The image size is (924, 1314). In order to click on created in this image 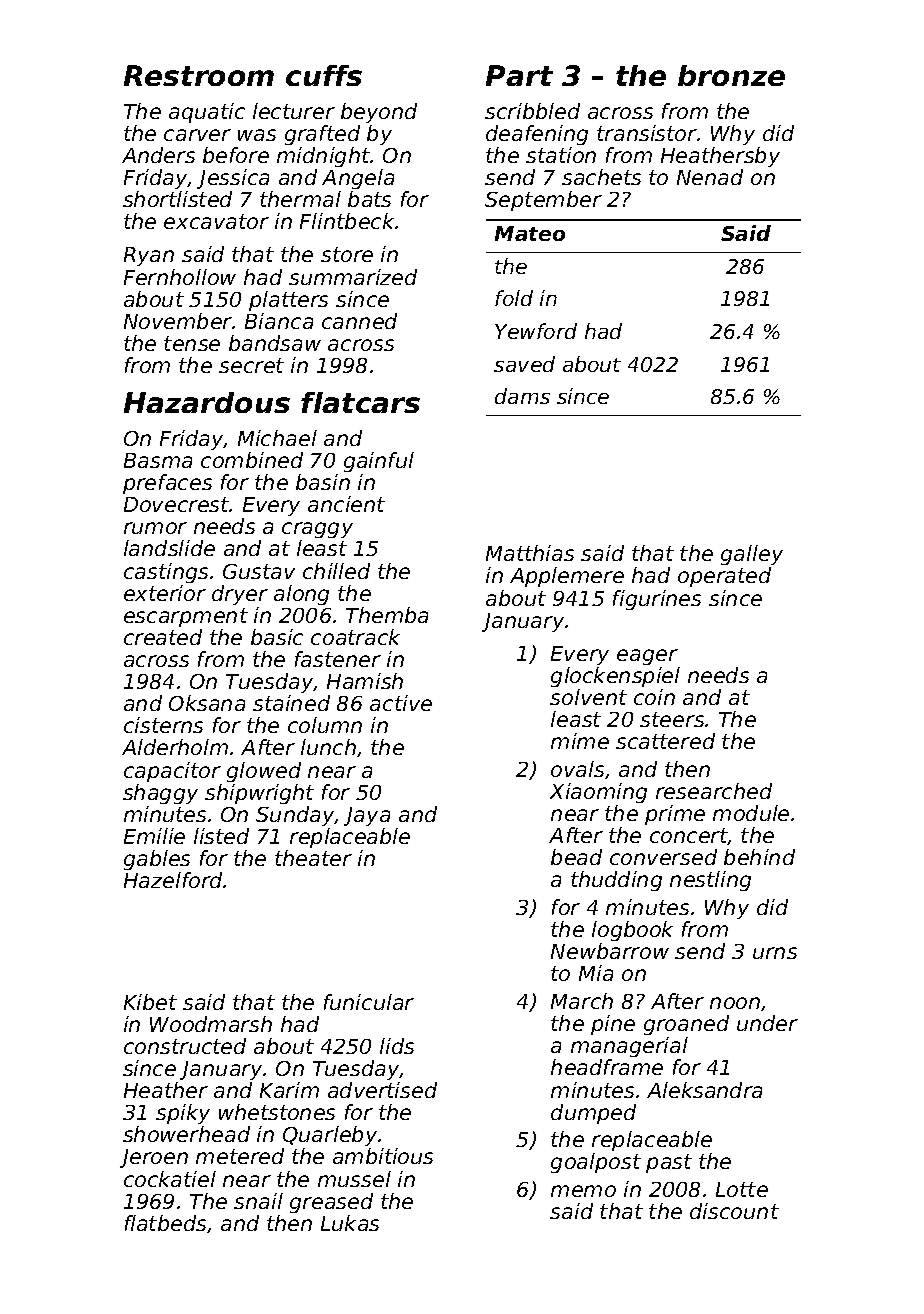, I will do `click(163, 637)`.
